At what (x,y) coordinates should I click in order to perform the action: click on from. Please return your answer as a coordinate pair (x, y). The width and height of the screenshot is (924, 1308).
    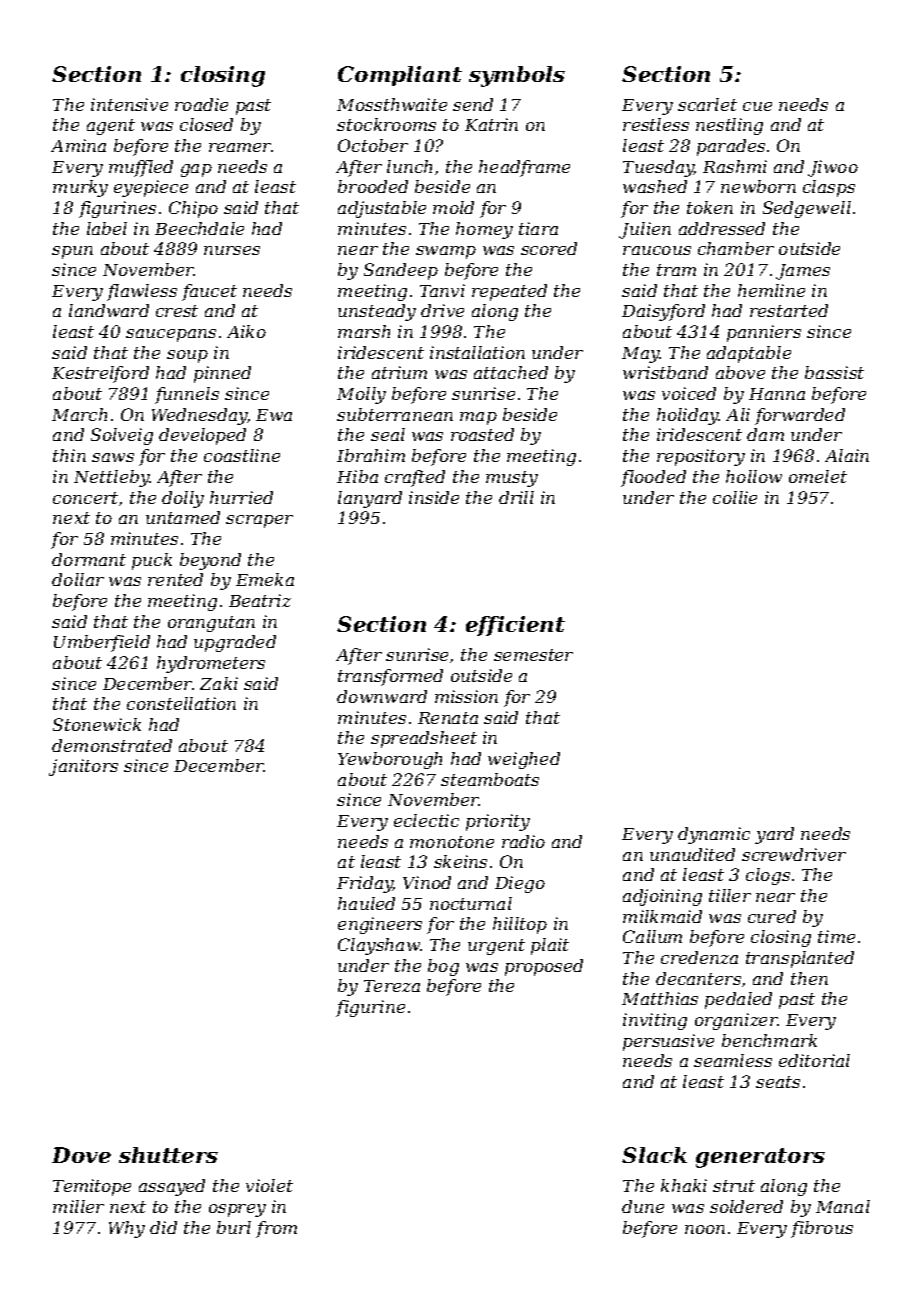
    Looking at the image, I should click on (276, 1229).
